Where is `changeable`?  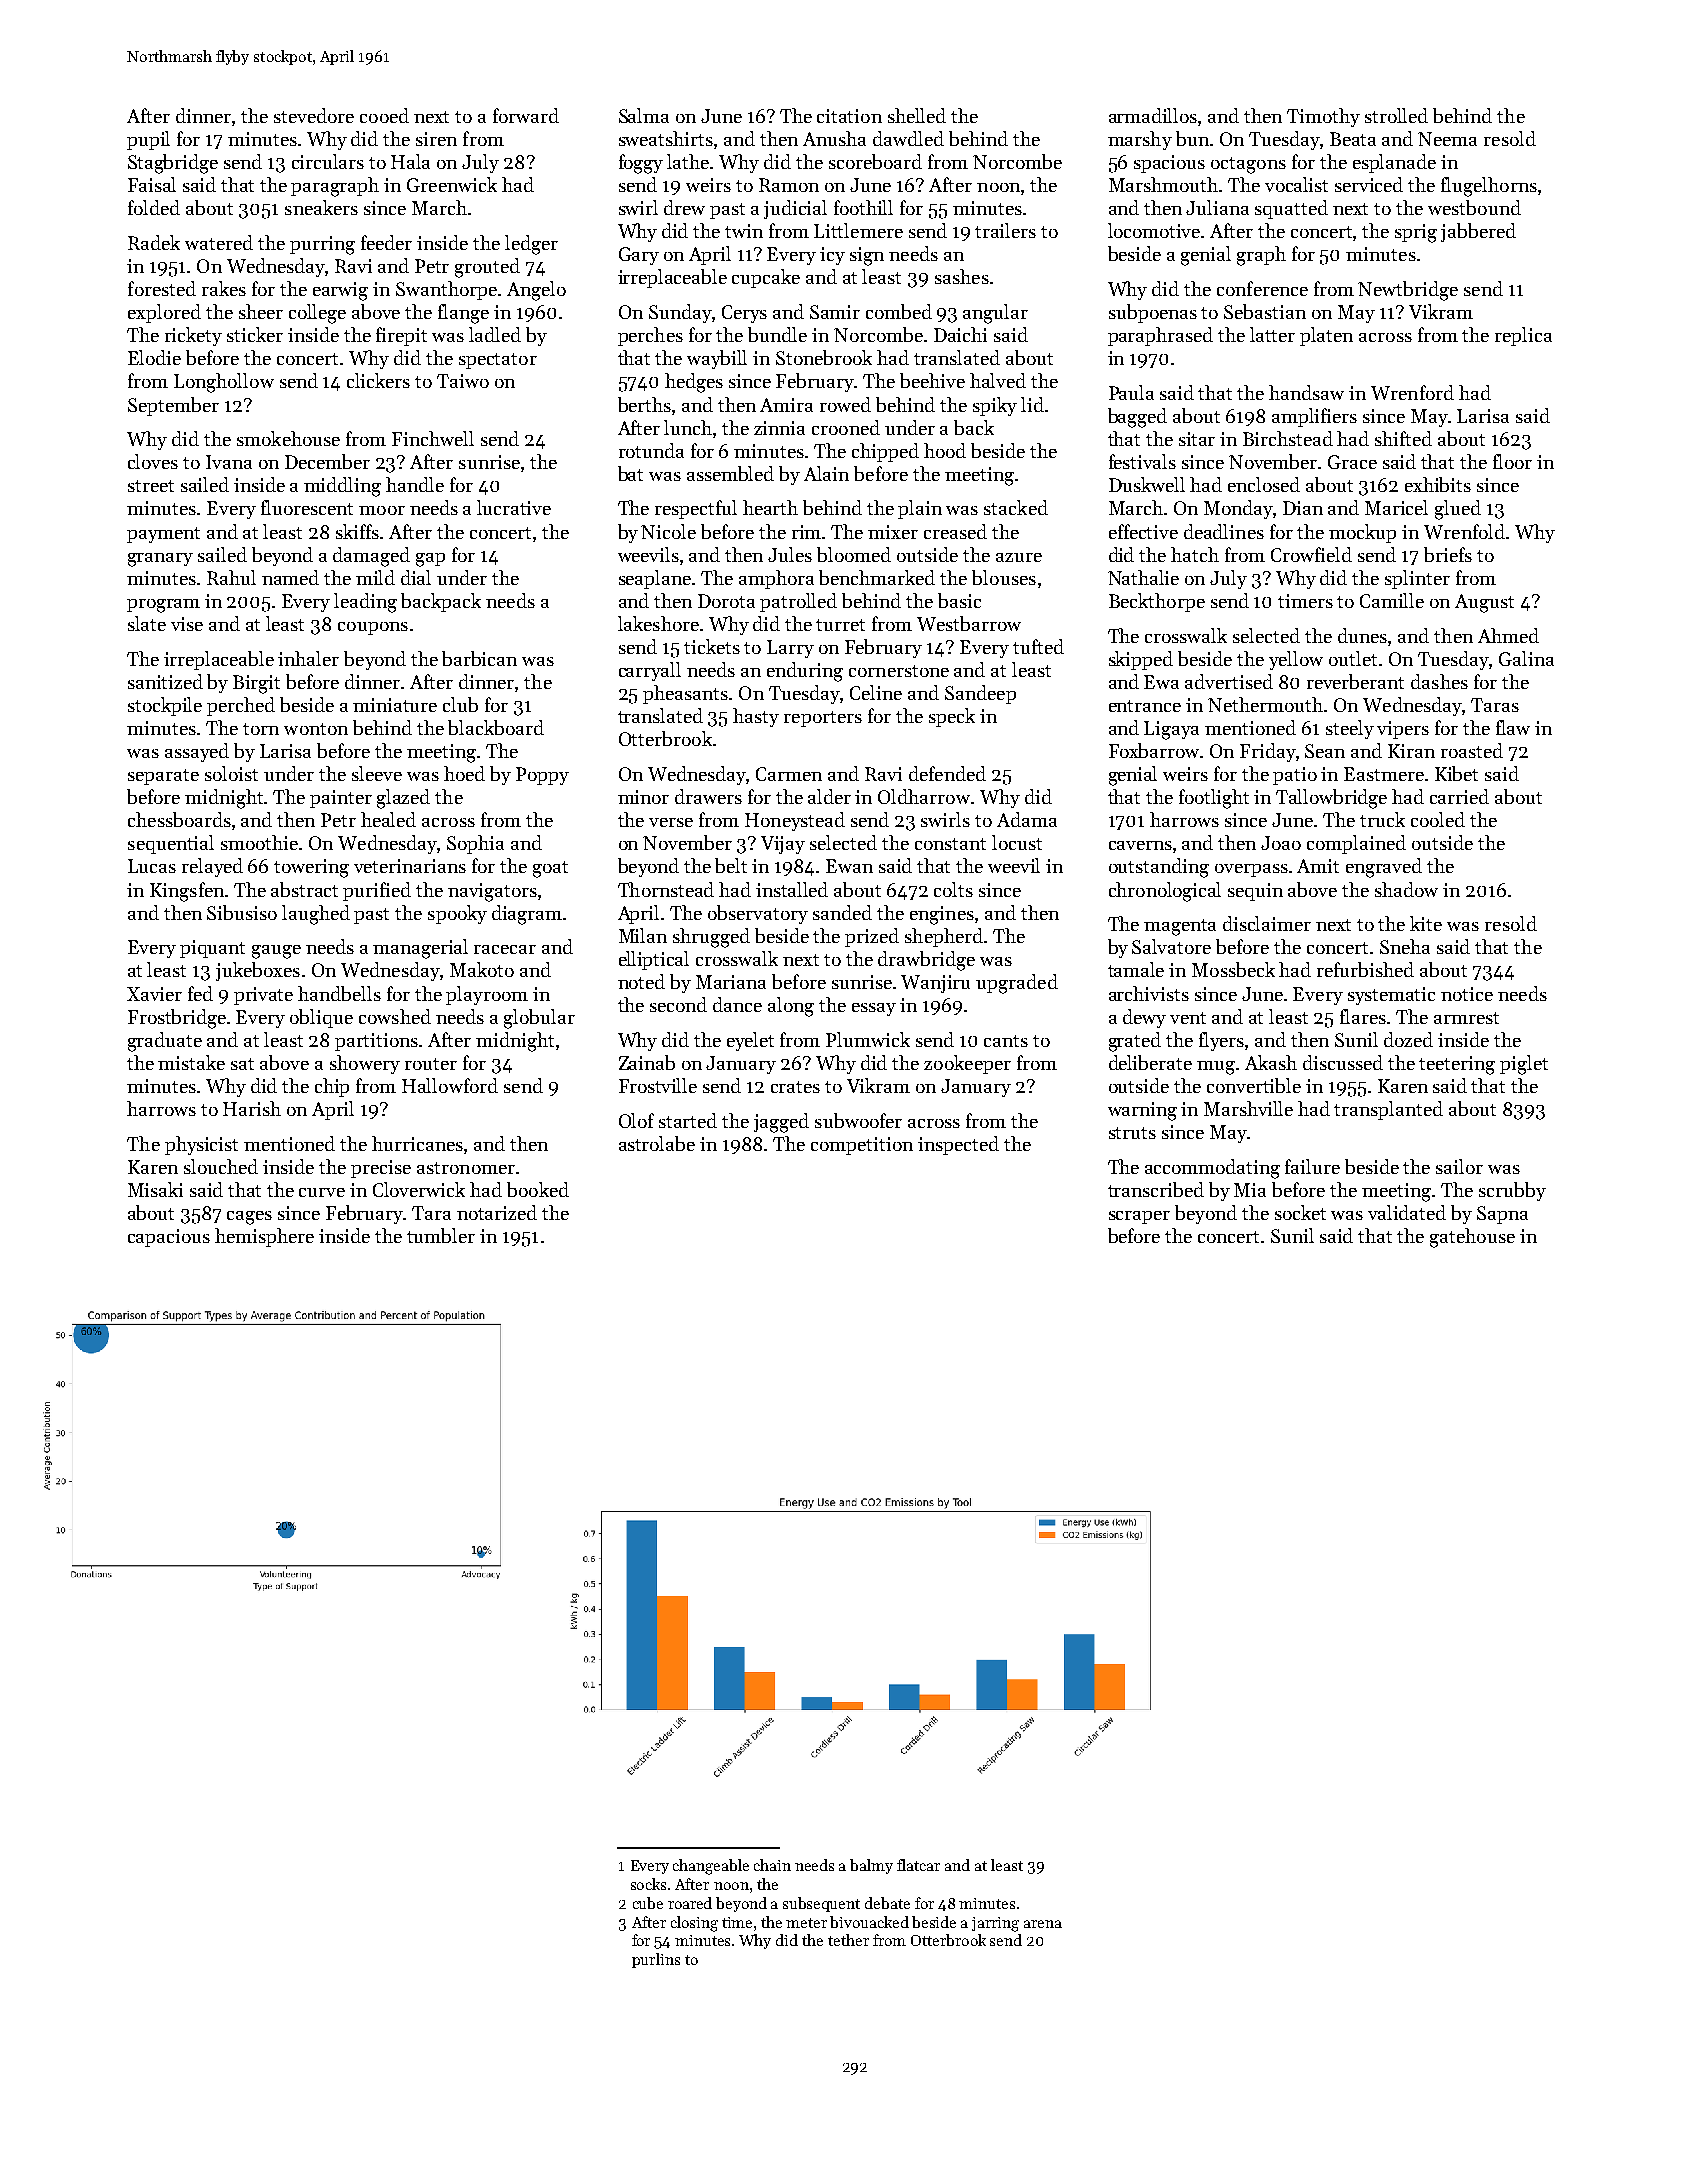
changeable is located at coordinates (711, 1867).
